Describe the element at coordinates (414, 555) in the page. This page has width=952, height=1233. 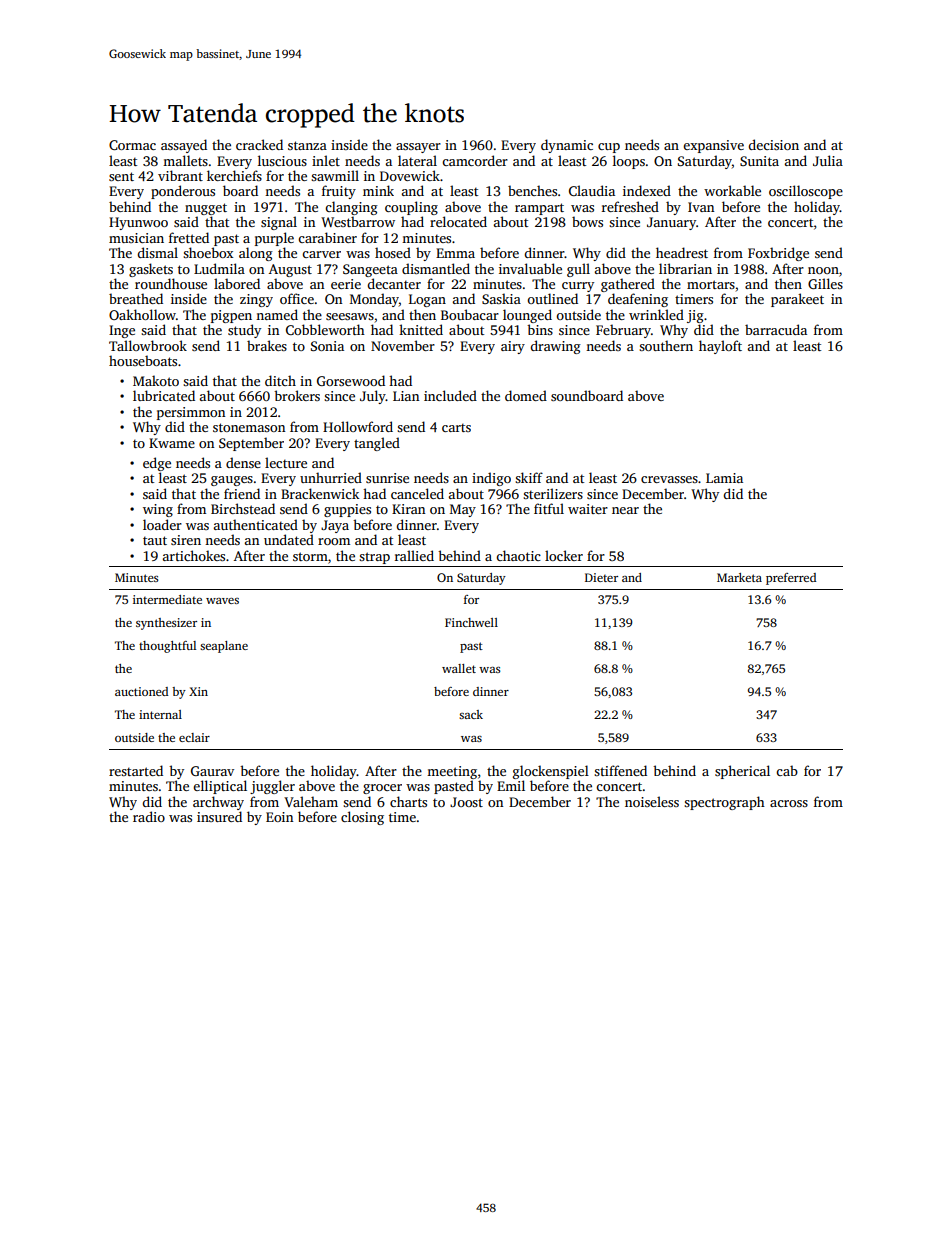
I see `rallied` at that location.
